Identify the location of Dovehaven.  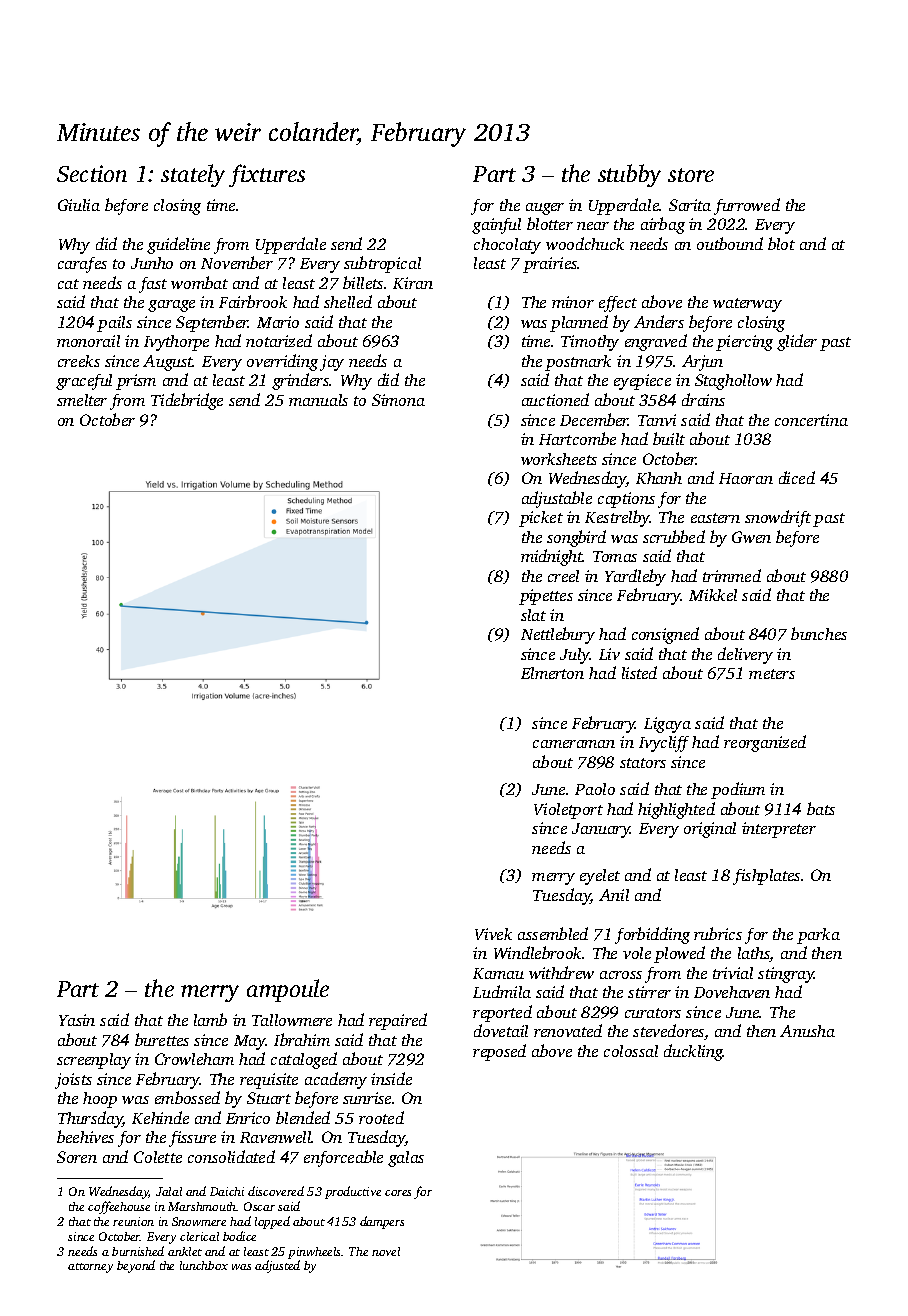
(732, 992).
